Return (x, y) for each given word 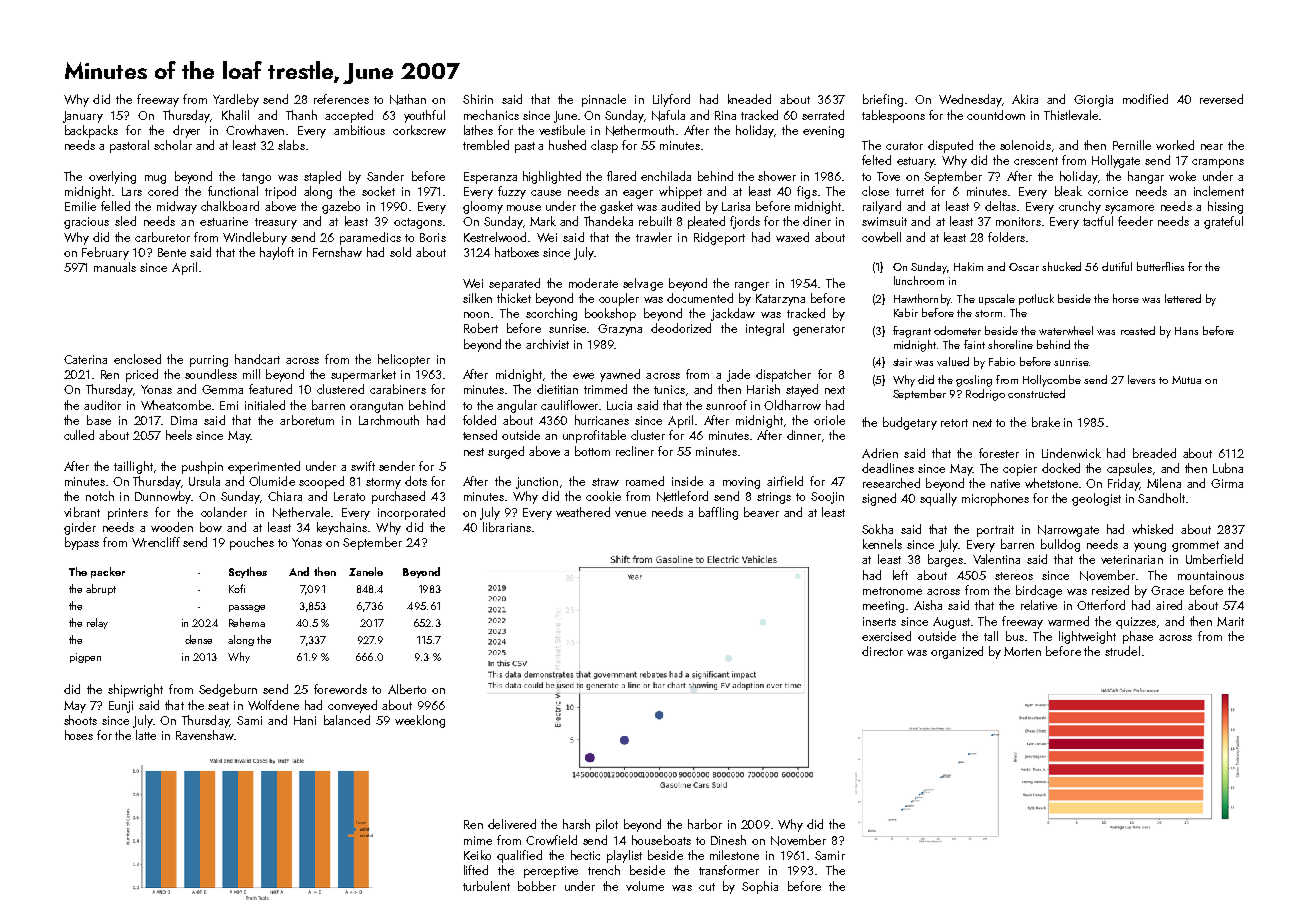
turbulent (486, 886)
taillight (133, 467)
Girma (1227, 483)
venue (630, 514)
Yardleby (236, 100)
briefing (883, 100)
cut (707, 887)
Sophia (760, 887)
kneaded (749, 99)
